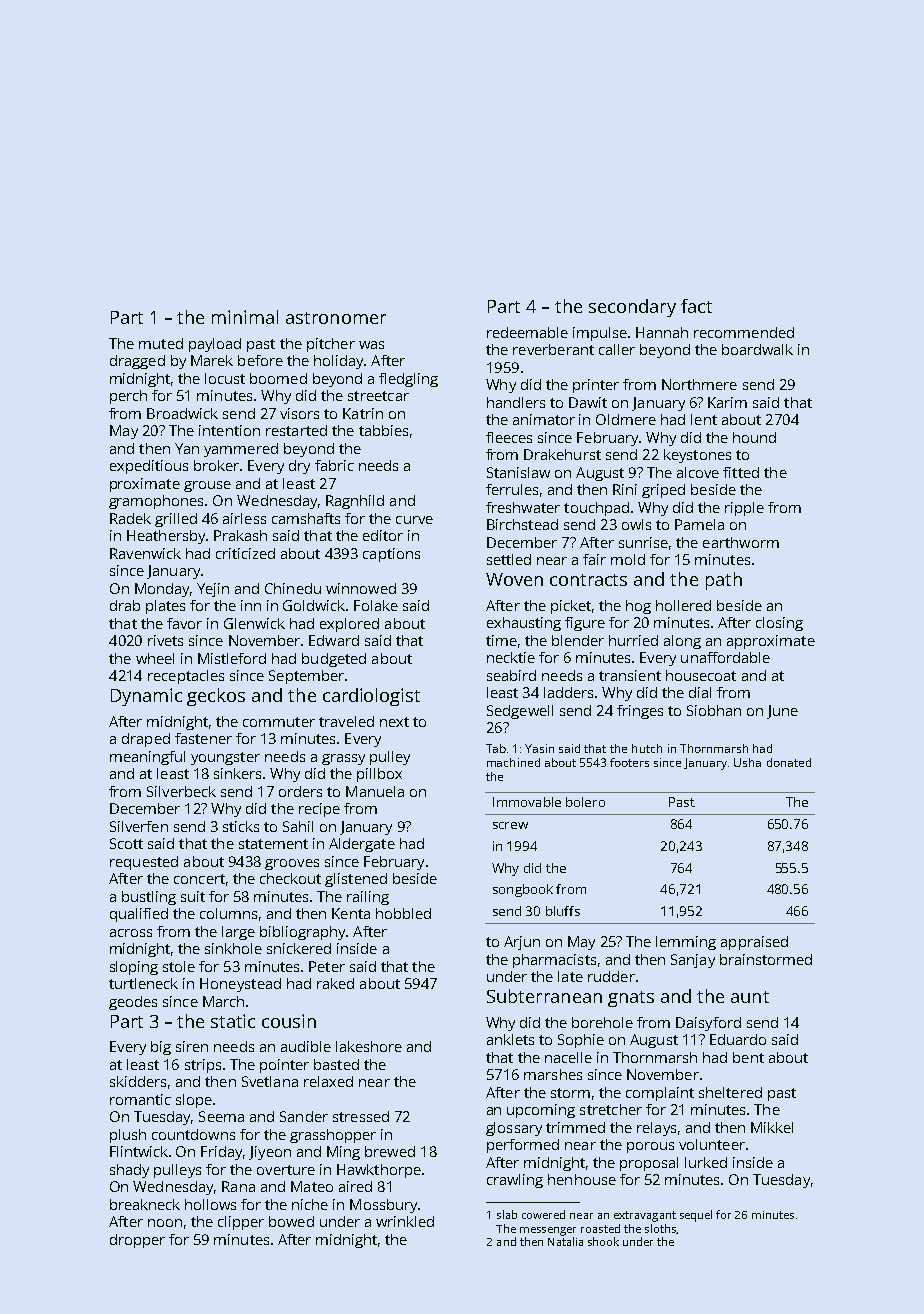 This screenshot has height=1314, width=924. What do you see at coordinates (245, 317) in the screenshot?
I see `minimal` at bounding box center [245, 317].
